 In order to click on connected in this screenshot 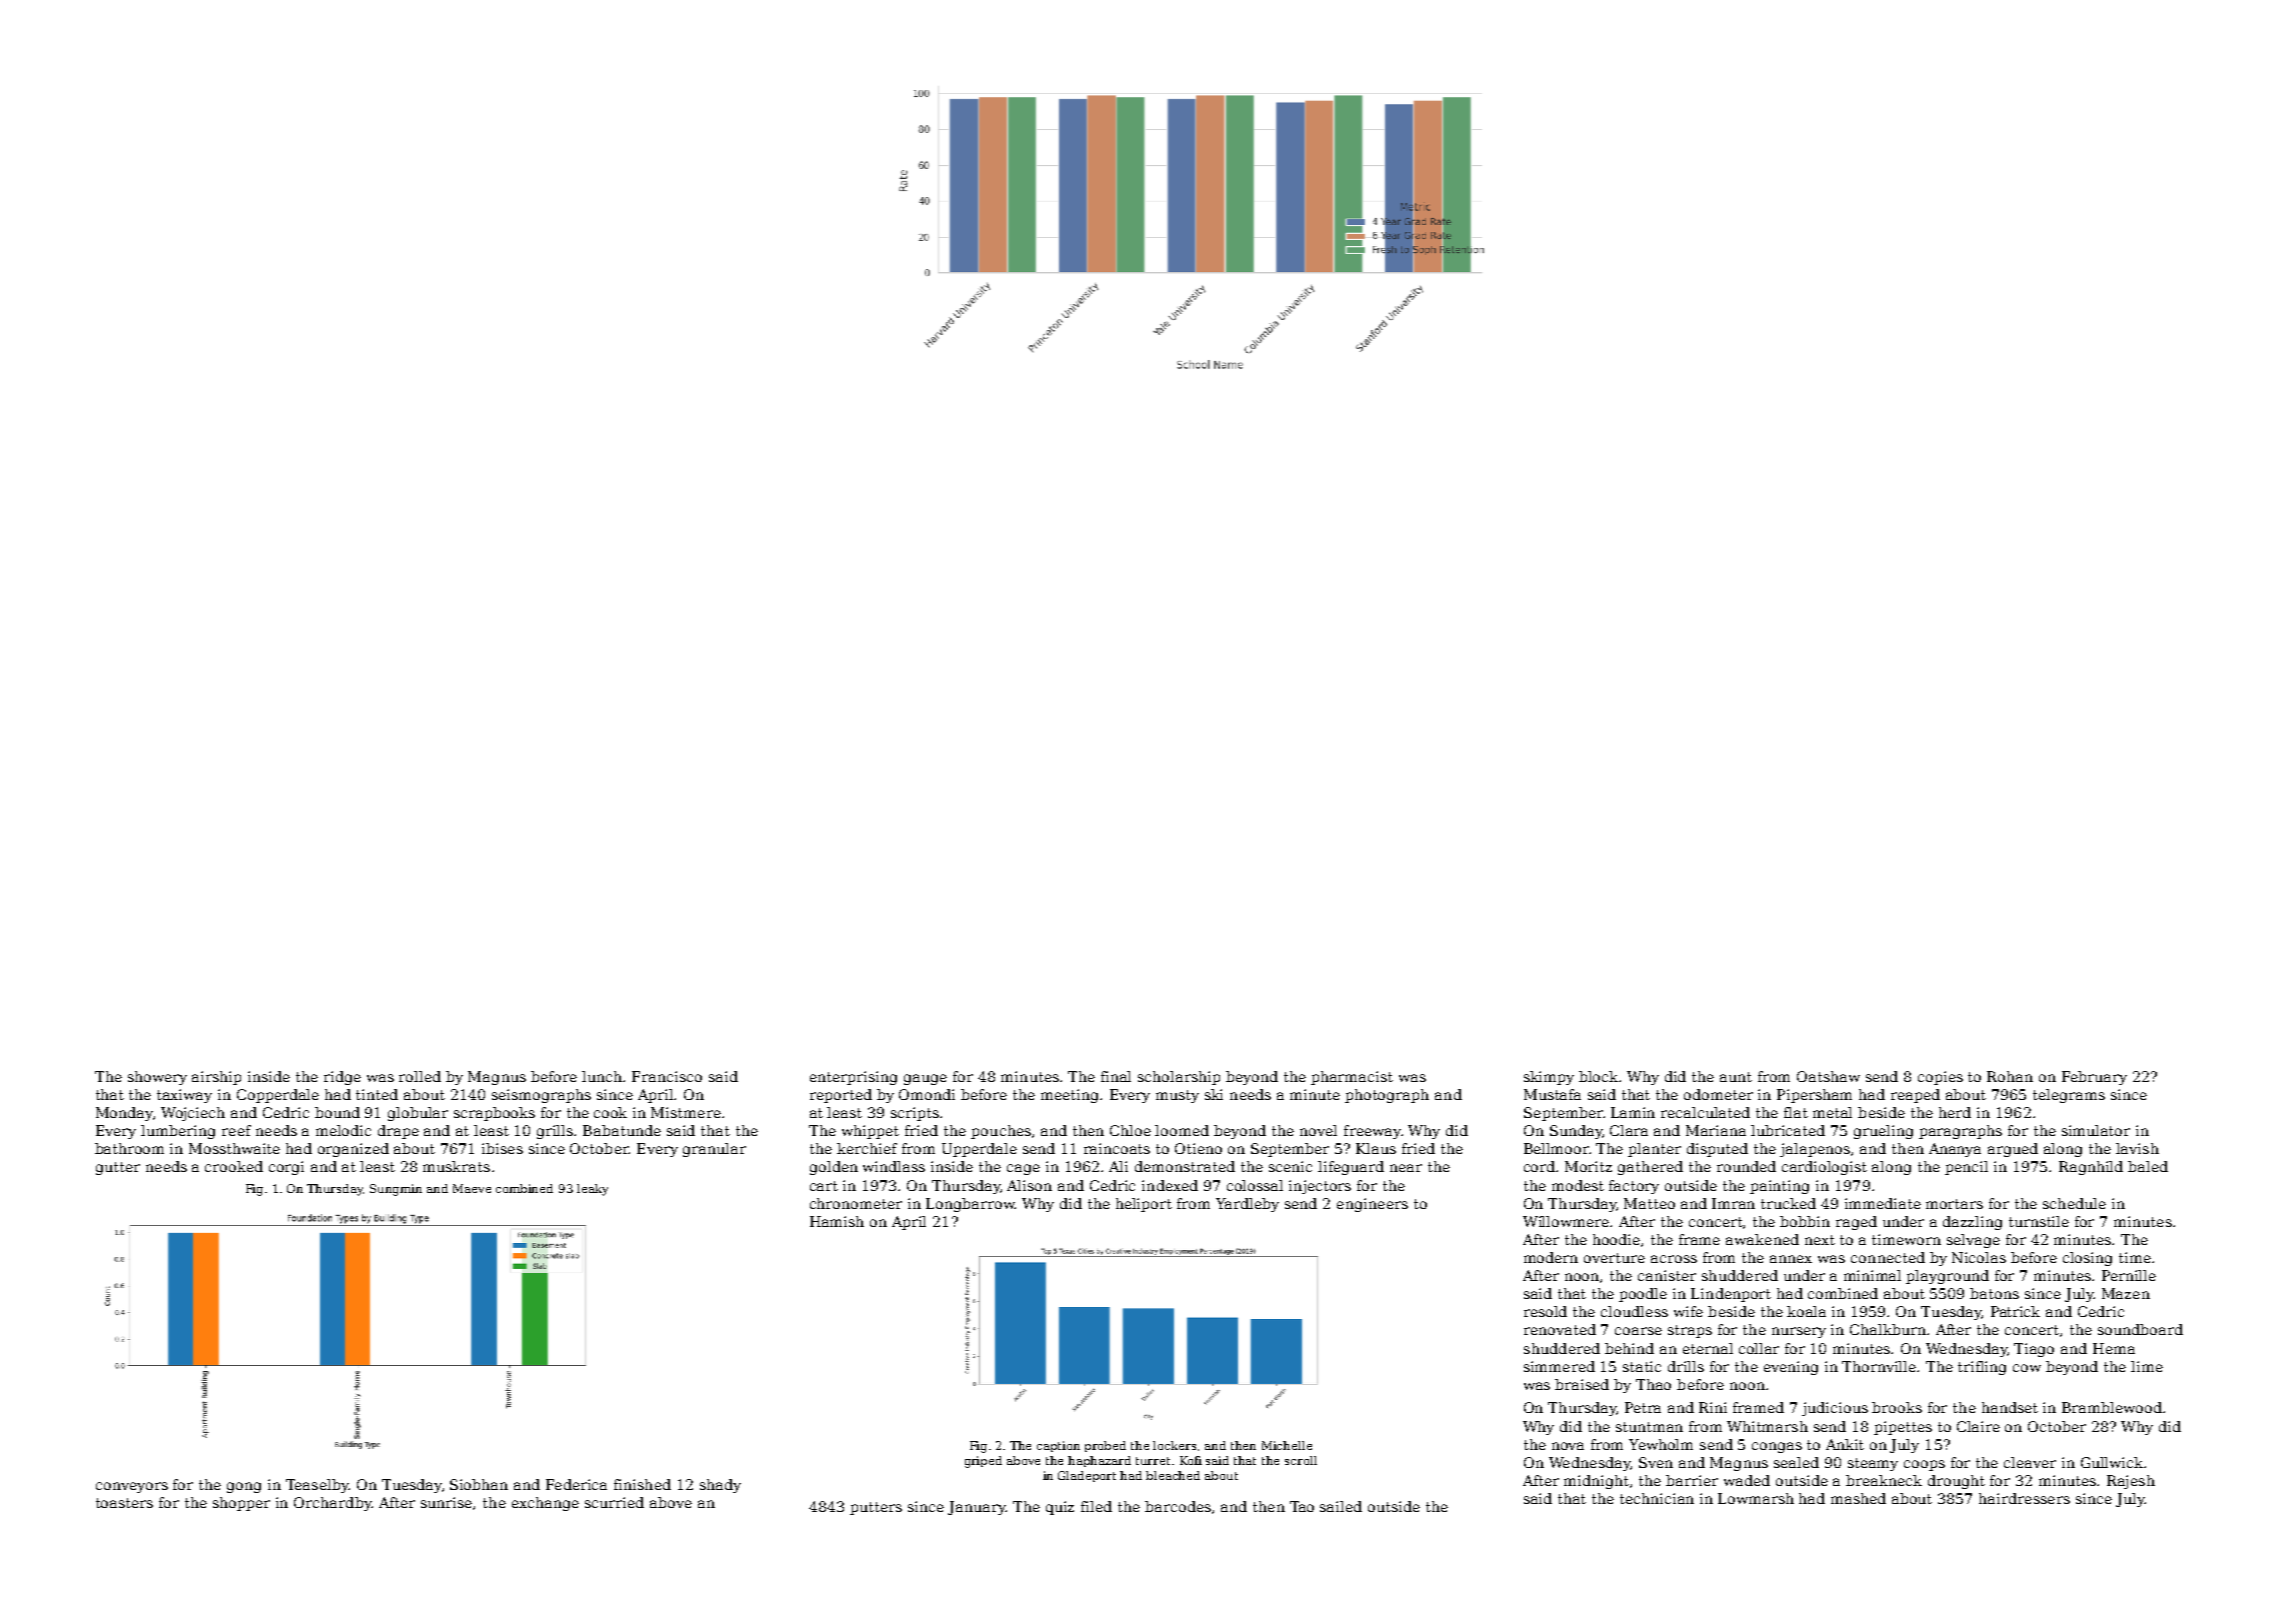, I will do `click(1888, 1257)`.
